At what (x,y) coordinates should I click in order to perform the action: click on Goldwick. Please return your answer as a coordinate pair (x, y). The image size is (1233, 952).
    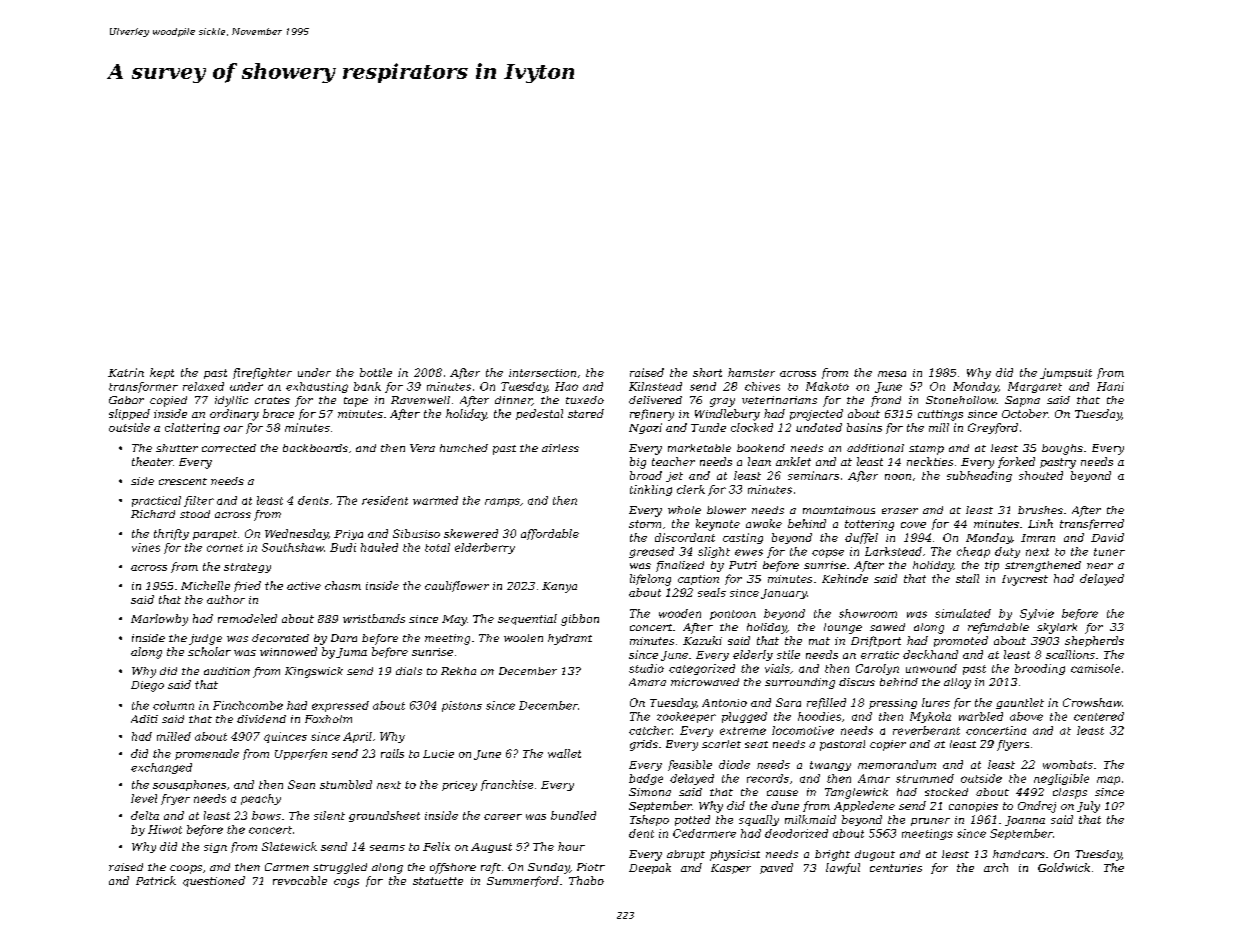
    Looking at the image, I should click on (1064, 867).
